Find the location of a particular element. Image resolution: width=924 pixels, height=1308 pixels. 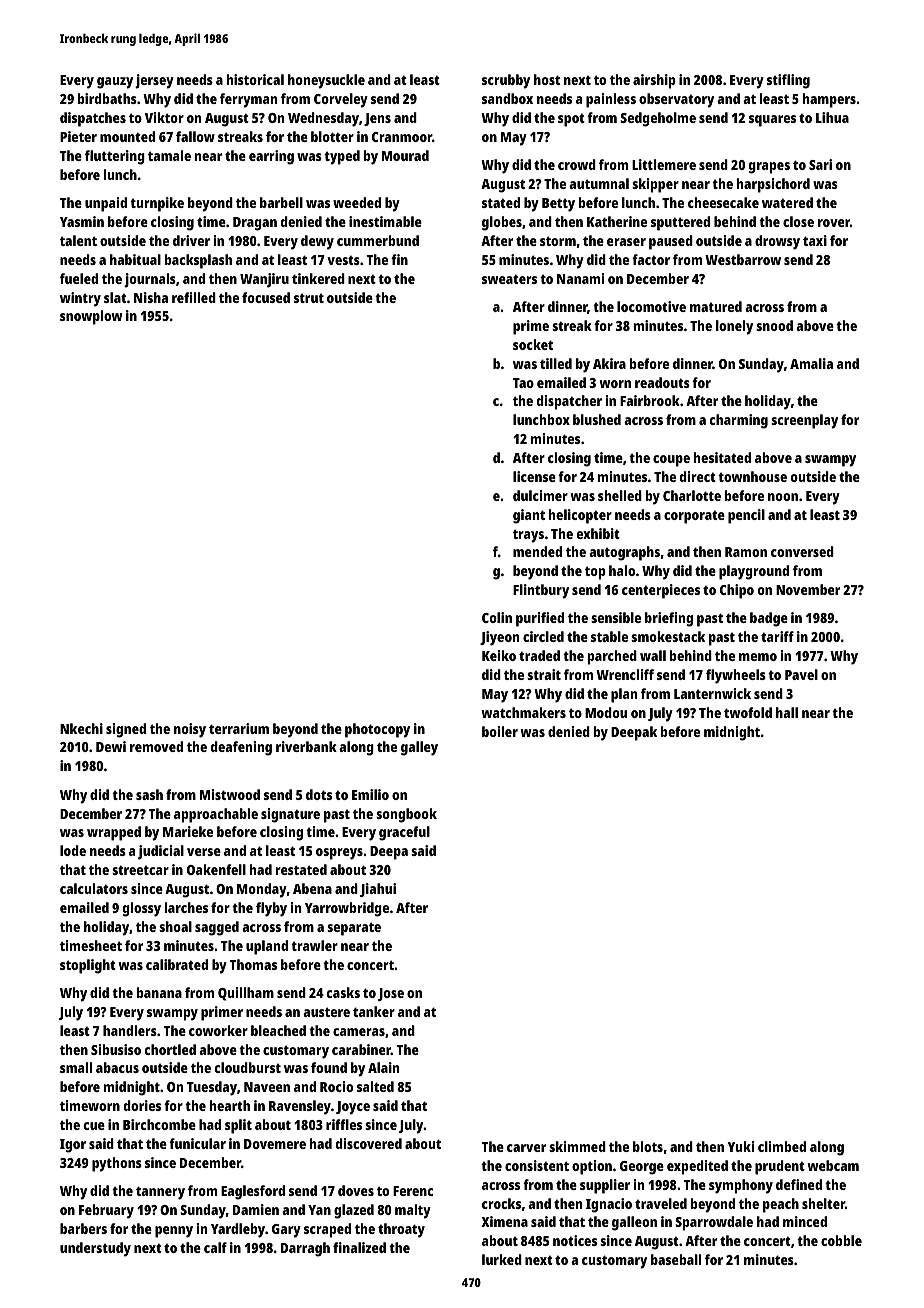

giant is located at coordinates (529, 516).
